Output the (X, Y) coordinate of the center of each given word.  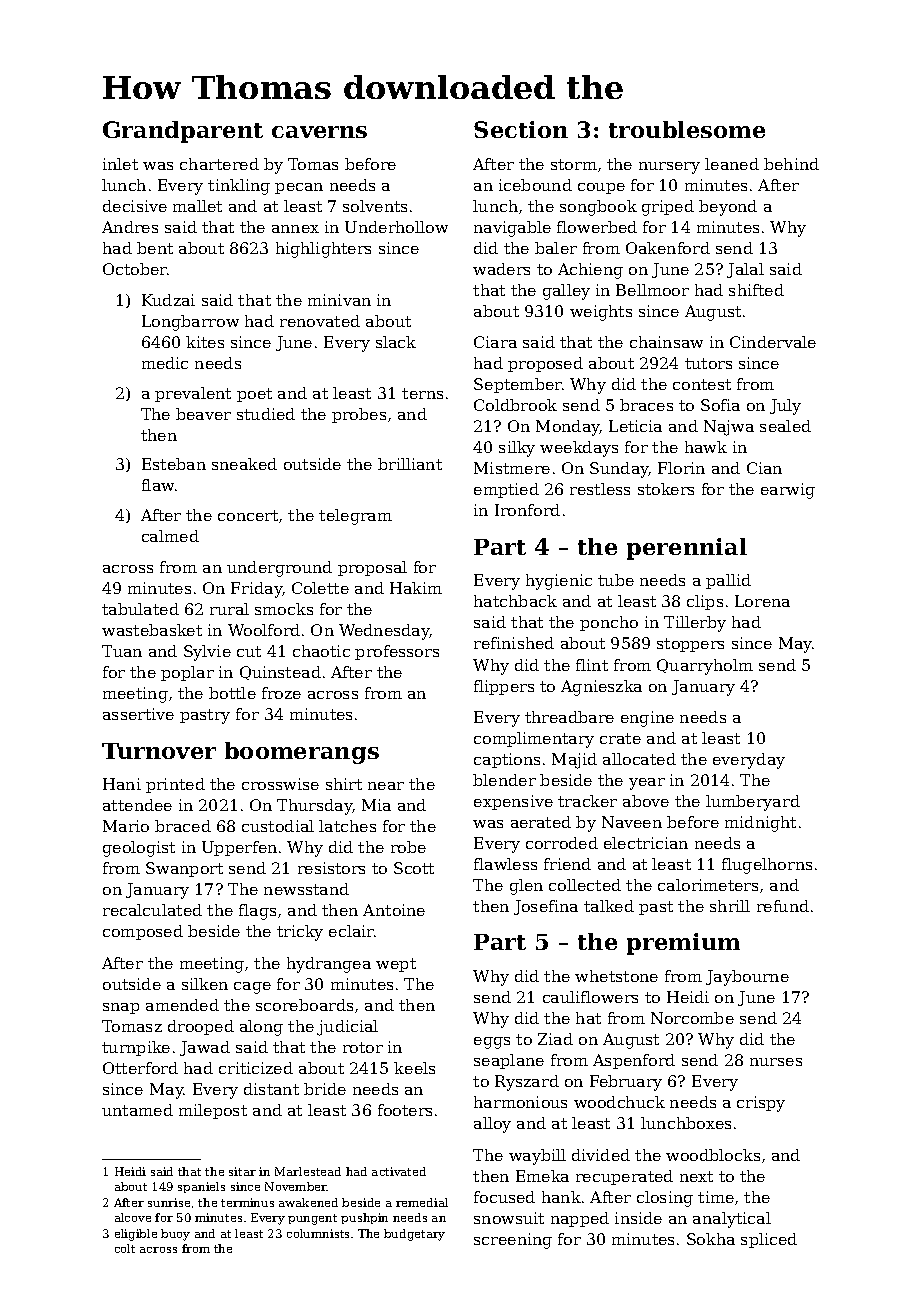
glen (526, 887)
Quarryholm (705, 667)
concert (248, 515)
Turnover (159, 751)
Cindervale (773, 342)
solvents (375, 206)
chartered (219, 164)
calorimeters (708, 885)
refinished (514, 643)
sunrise (169, 1202)
